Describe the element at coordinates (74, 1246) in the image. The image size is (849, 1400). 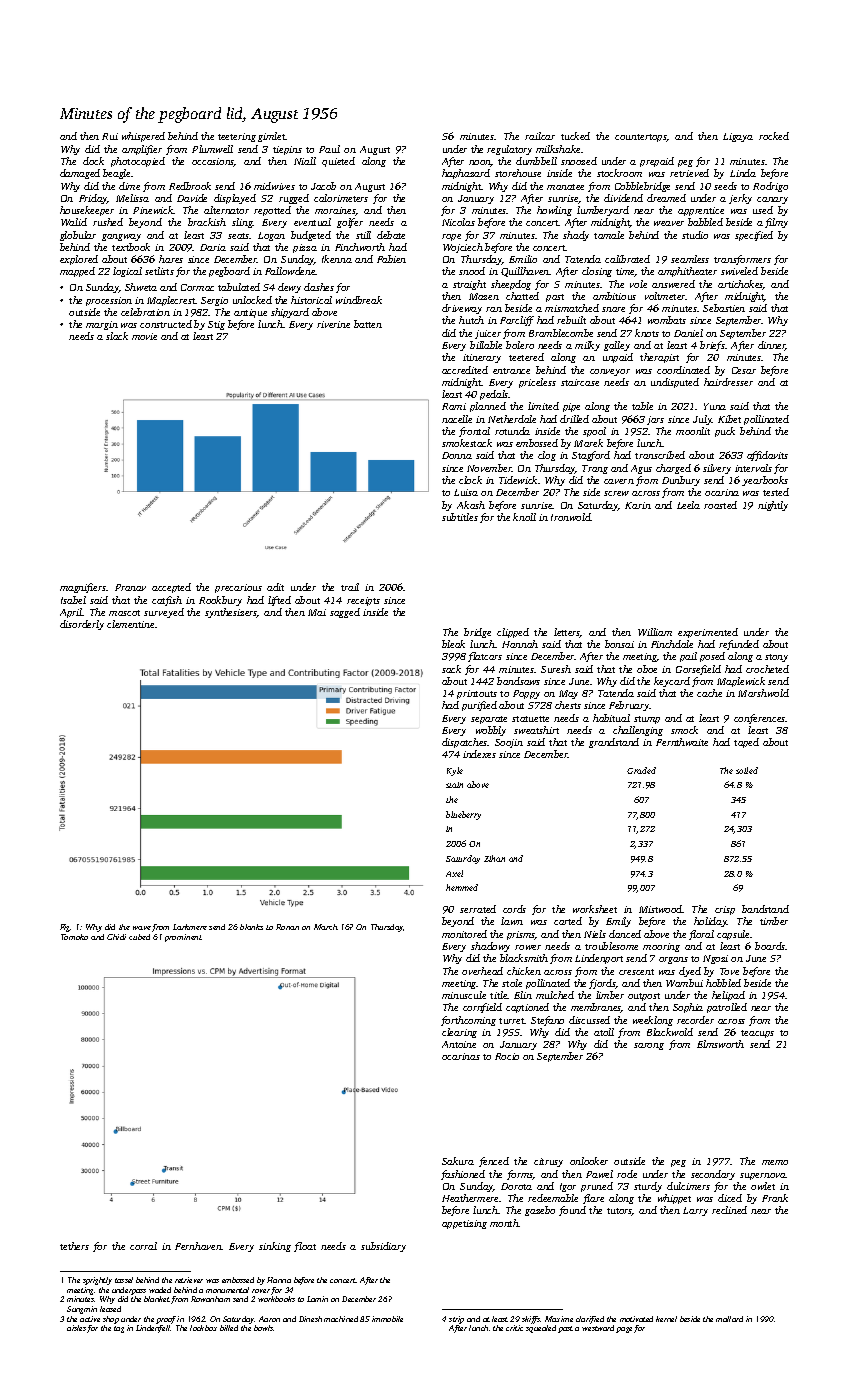
I see `tethers` at that location.
